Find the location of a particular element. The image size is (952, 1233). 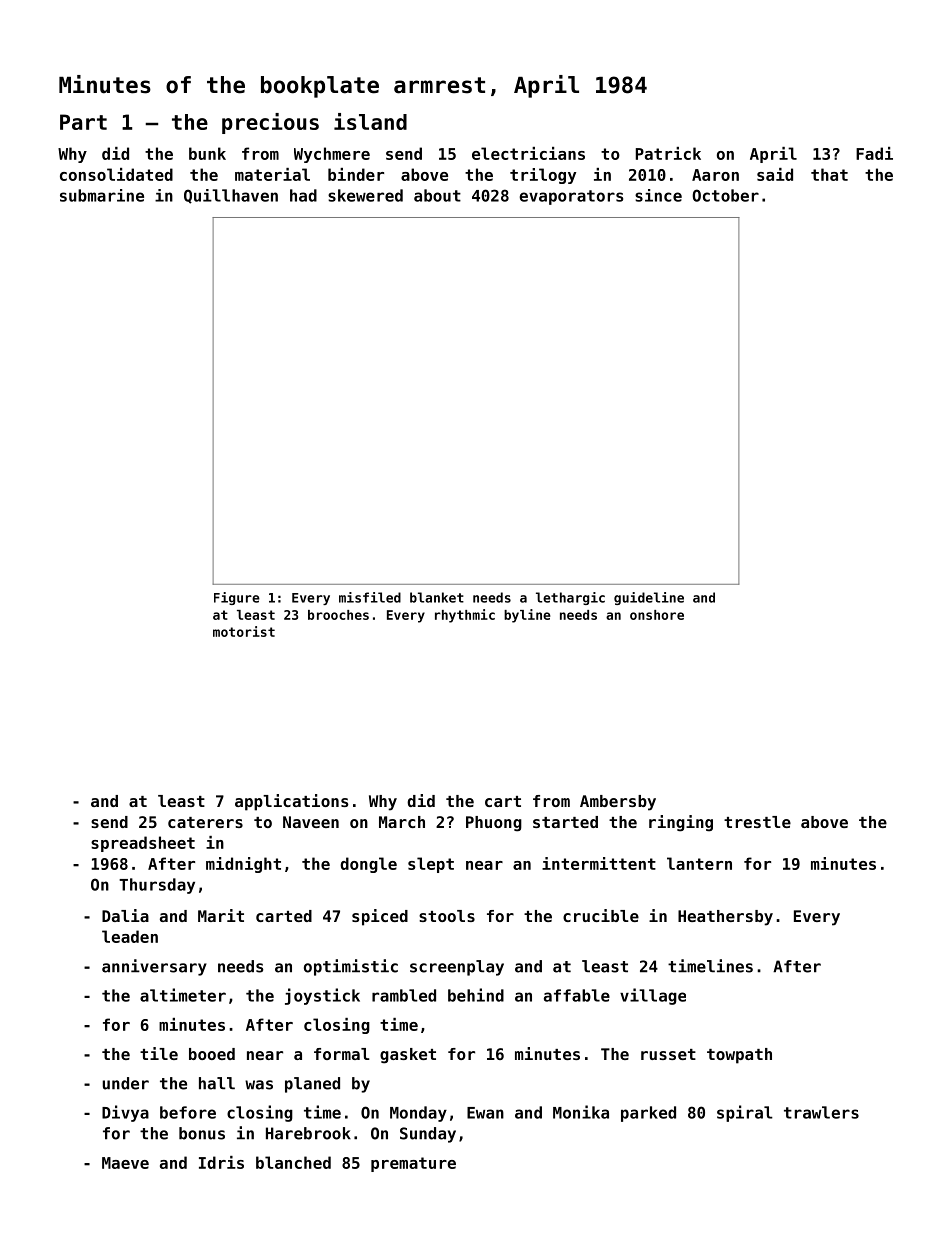

Figure is located at coordinates (237, 598).
